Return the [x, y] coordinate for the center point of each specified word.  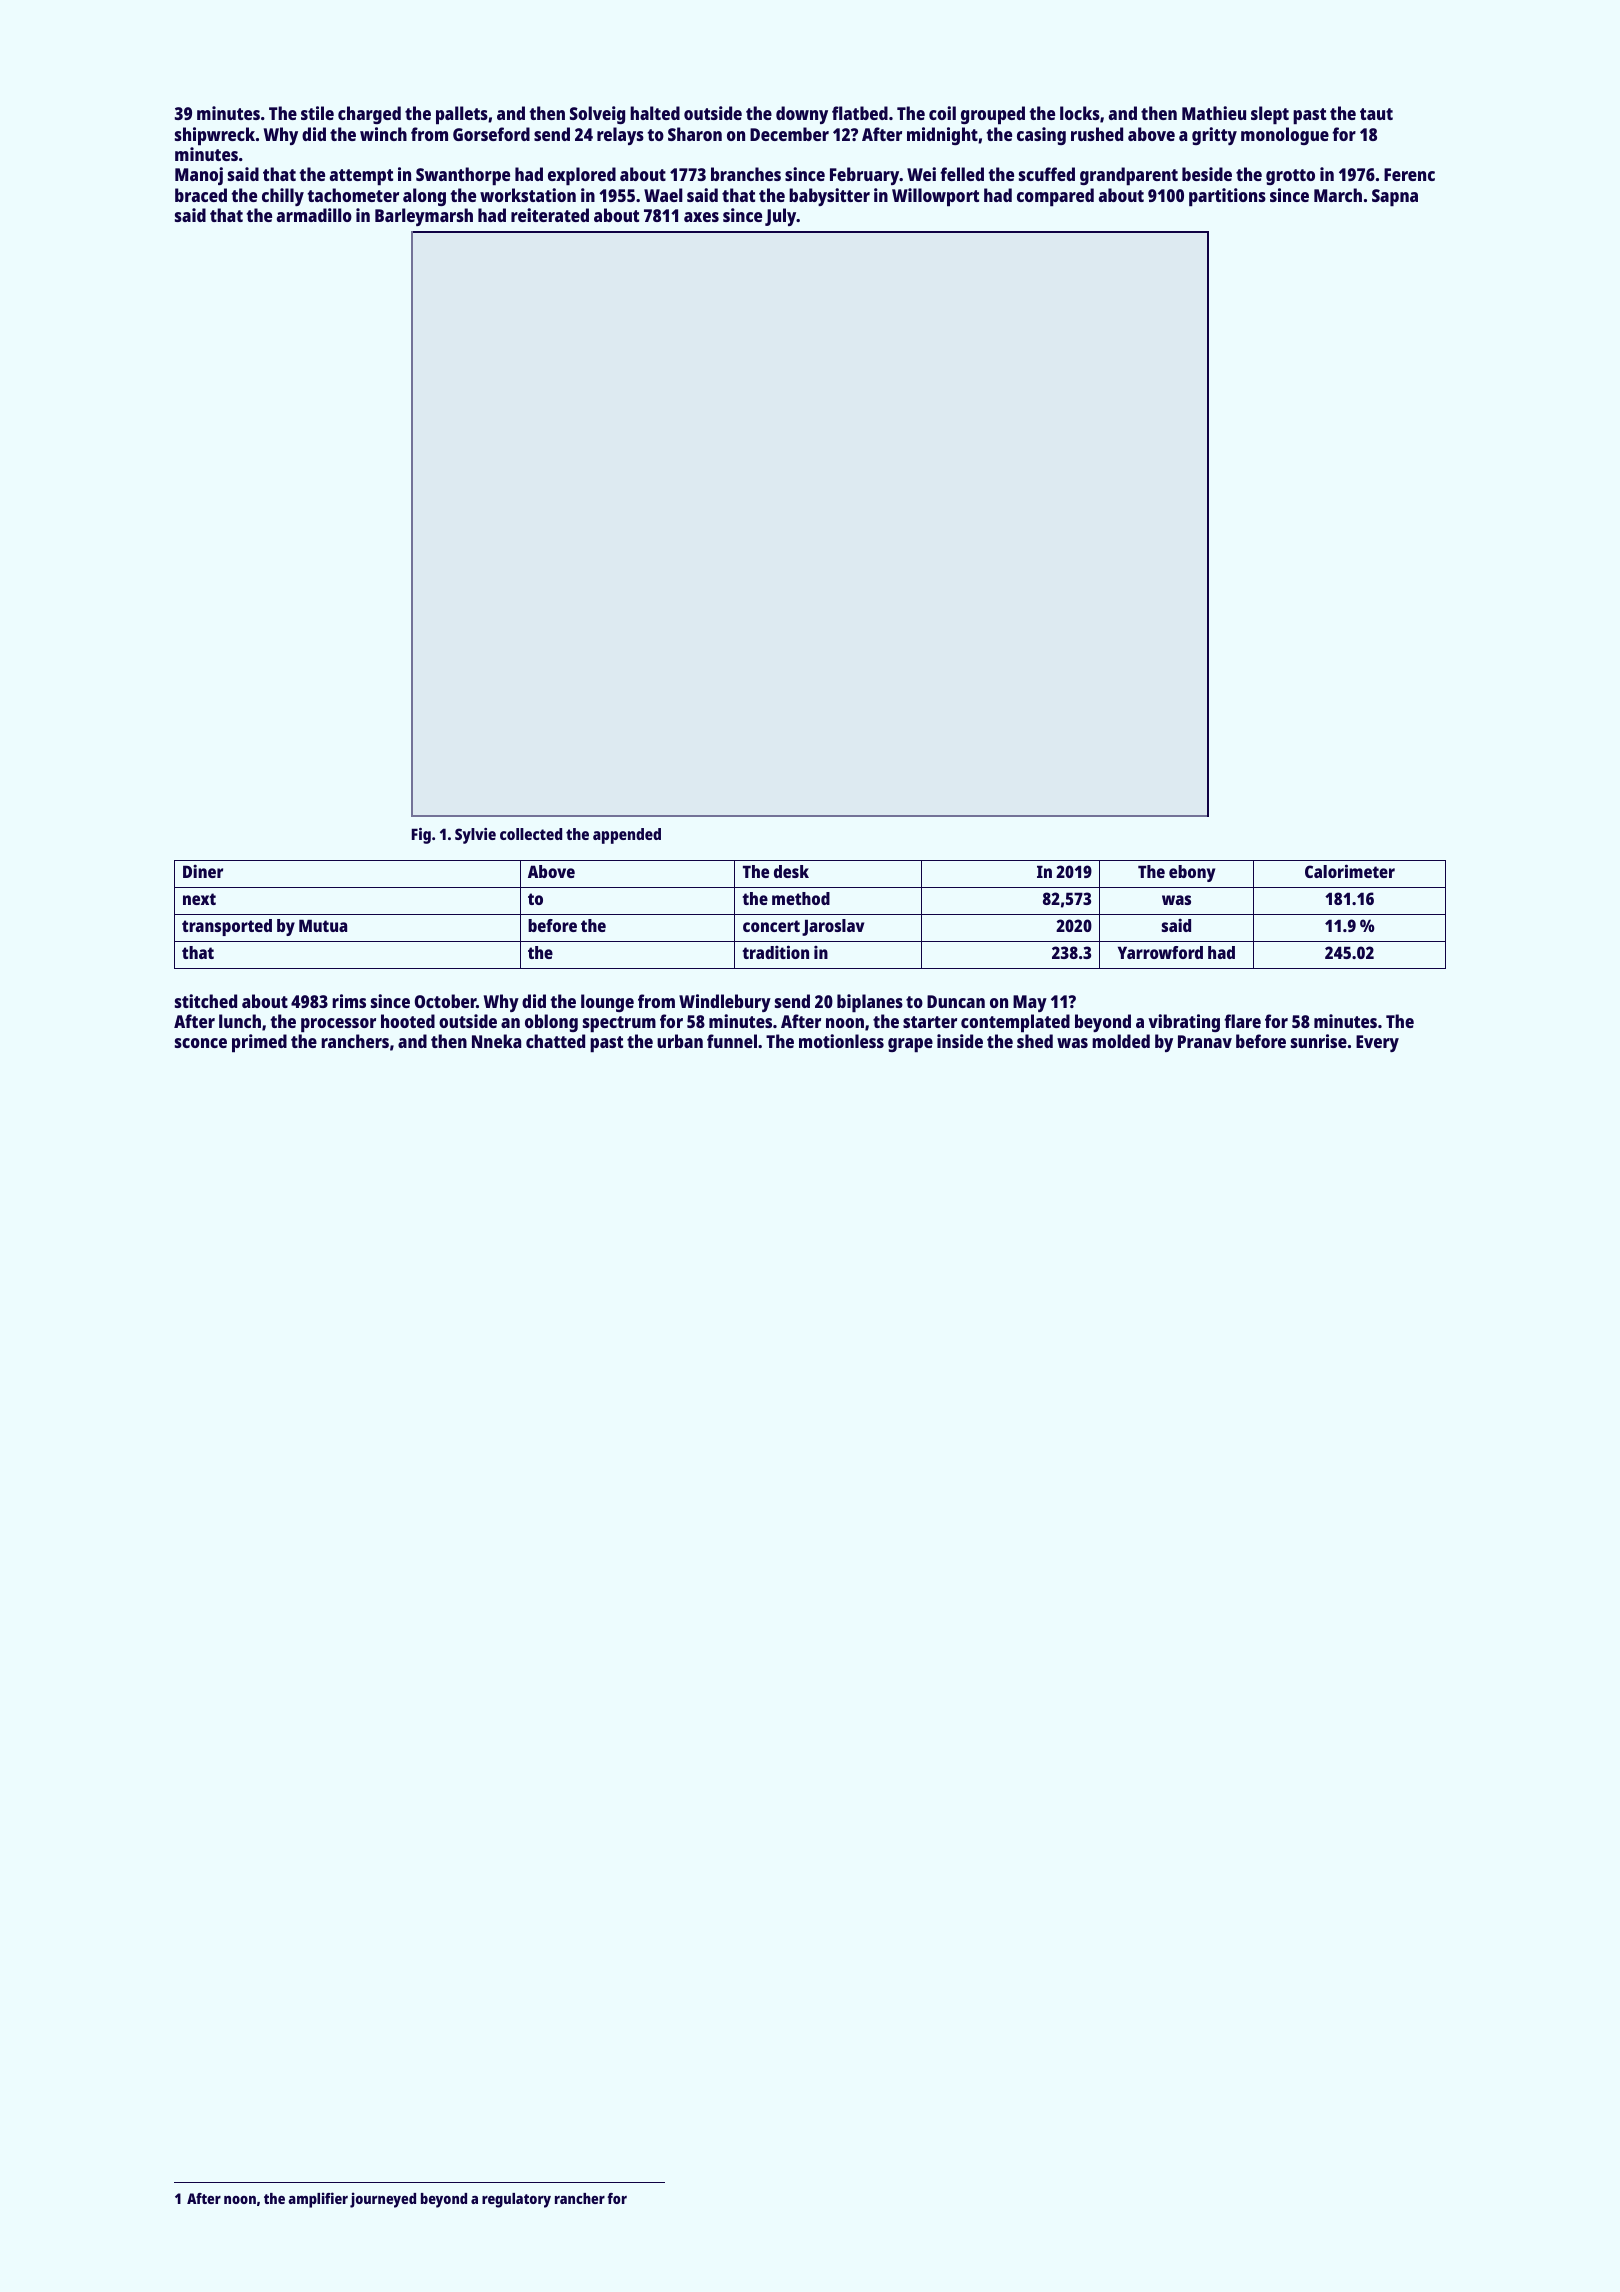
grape [910, 1045]
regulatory [516, 2200]
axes [701, 217]
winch [383, 134]
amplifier [318, 2200]
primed [259, 1043]
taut [1376, 114]
